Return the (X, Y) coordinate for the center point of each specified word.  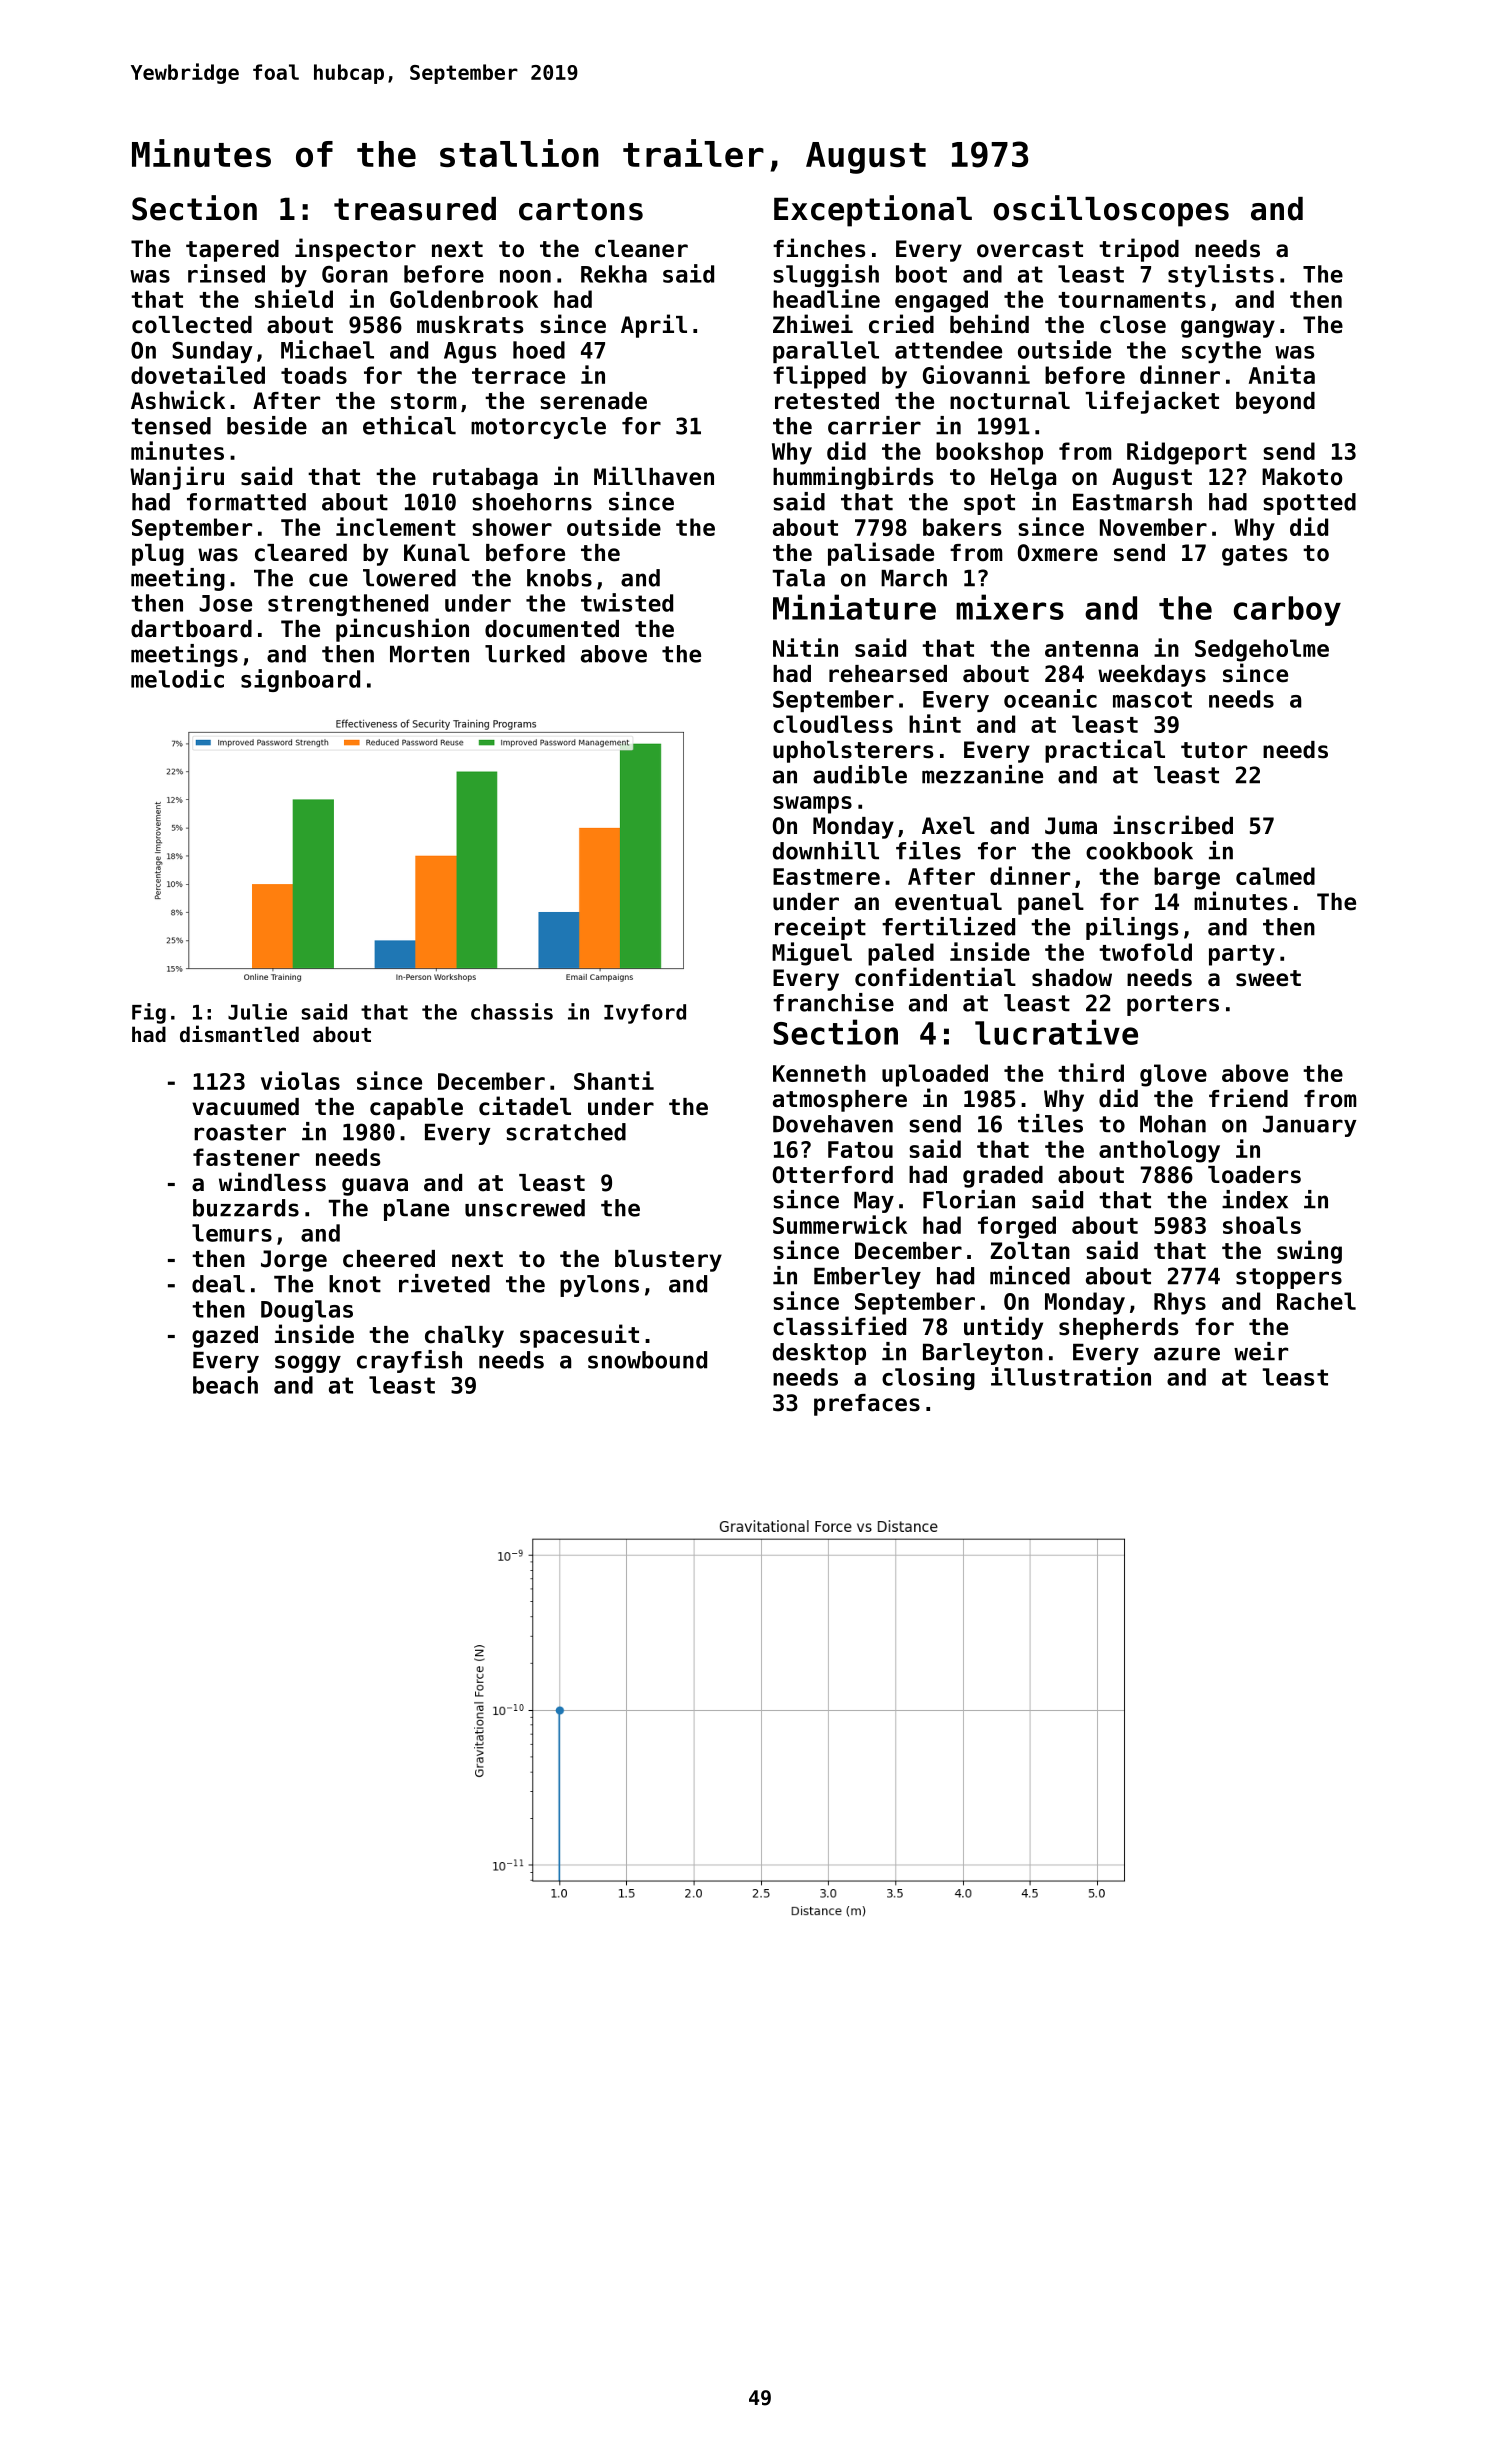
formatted (246, 502)
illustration (1071, 1376)
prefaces (867, 1405)
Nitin (805, 647)
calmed (1275, 876)
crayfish (409, 1361)
